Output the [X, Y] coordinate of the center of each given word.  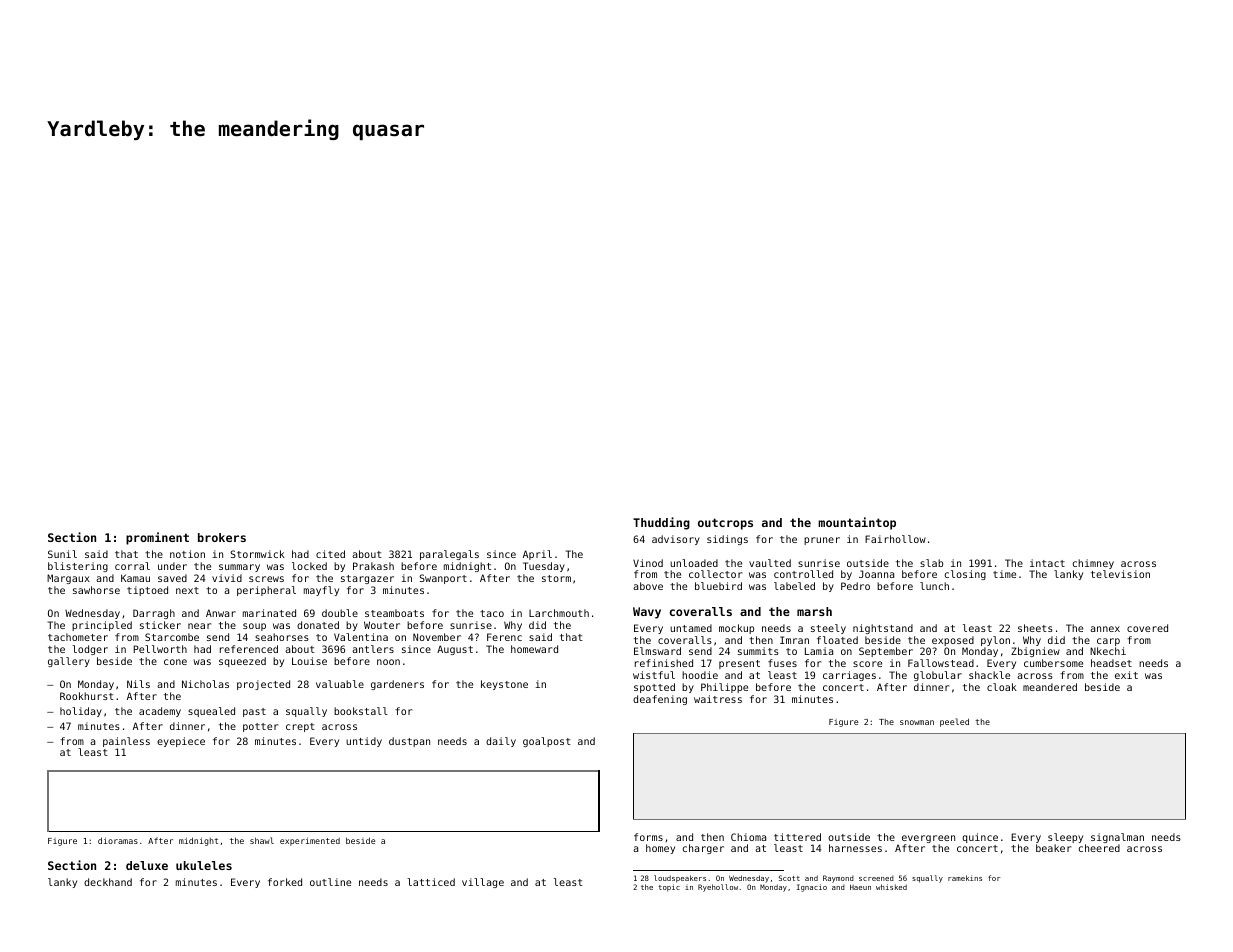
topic [669, 888]
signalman [1117, 838]
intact [1047, 563]
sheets [1035, 628]
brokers [222, 537]
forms [648, 837]
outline [330, 882]
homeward [534, 649]
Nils [138, 684]
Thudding [661, 523]
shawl [262, 840]
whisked [891, 887]
